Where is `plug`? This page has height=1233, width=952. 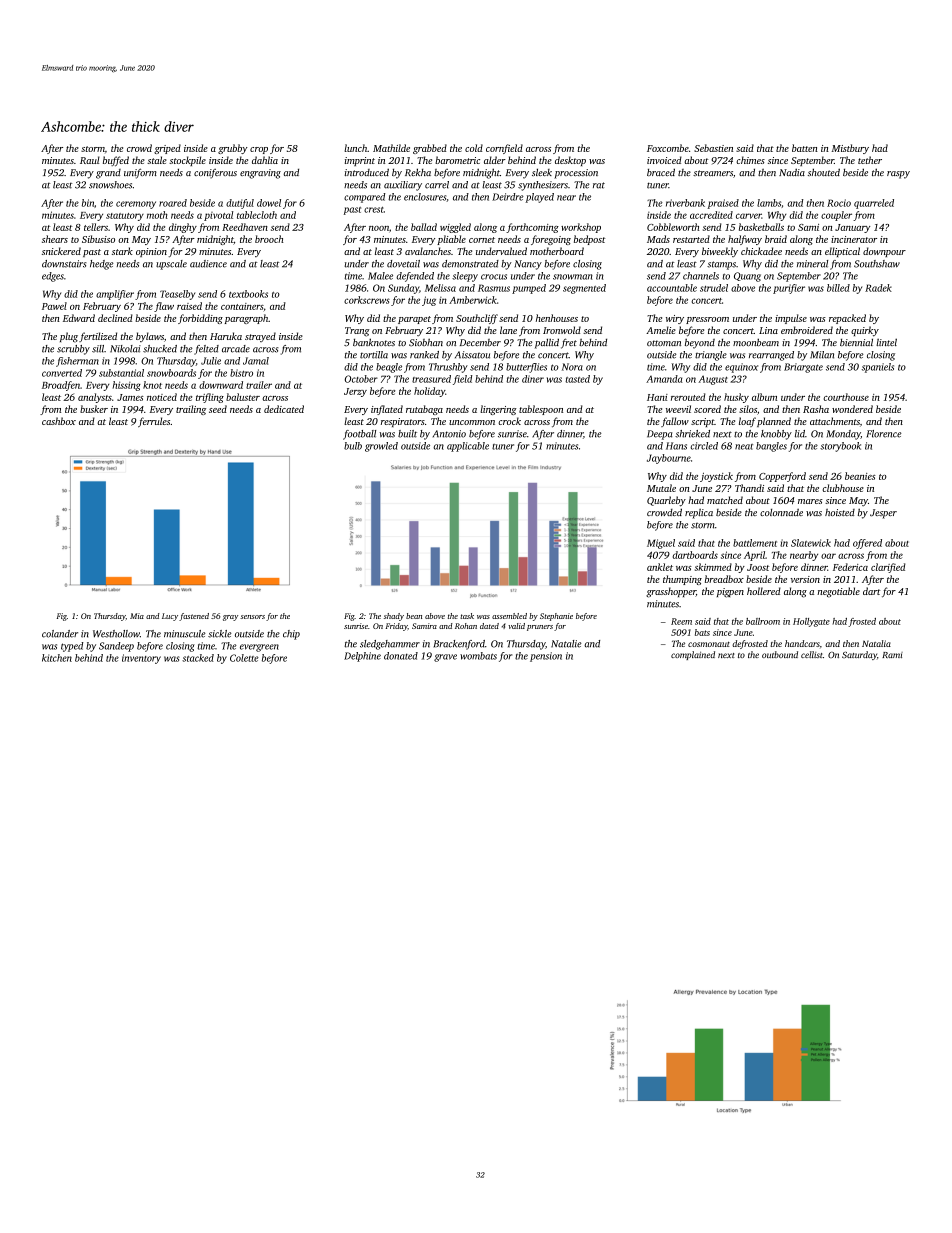
plug is located at coordinates (69, 337).
